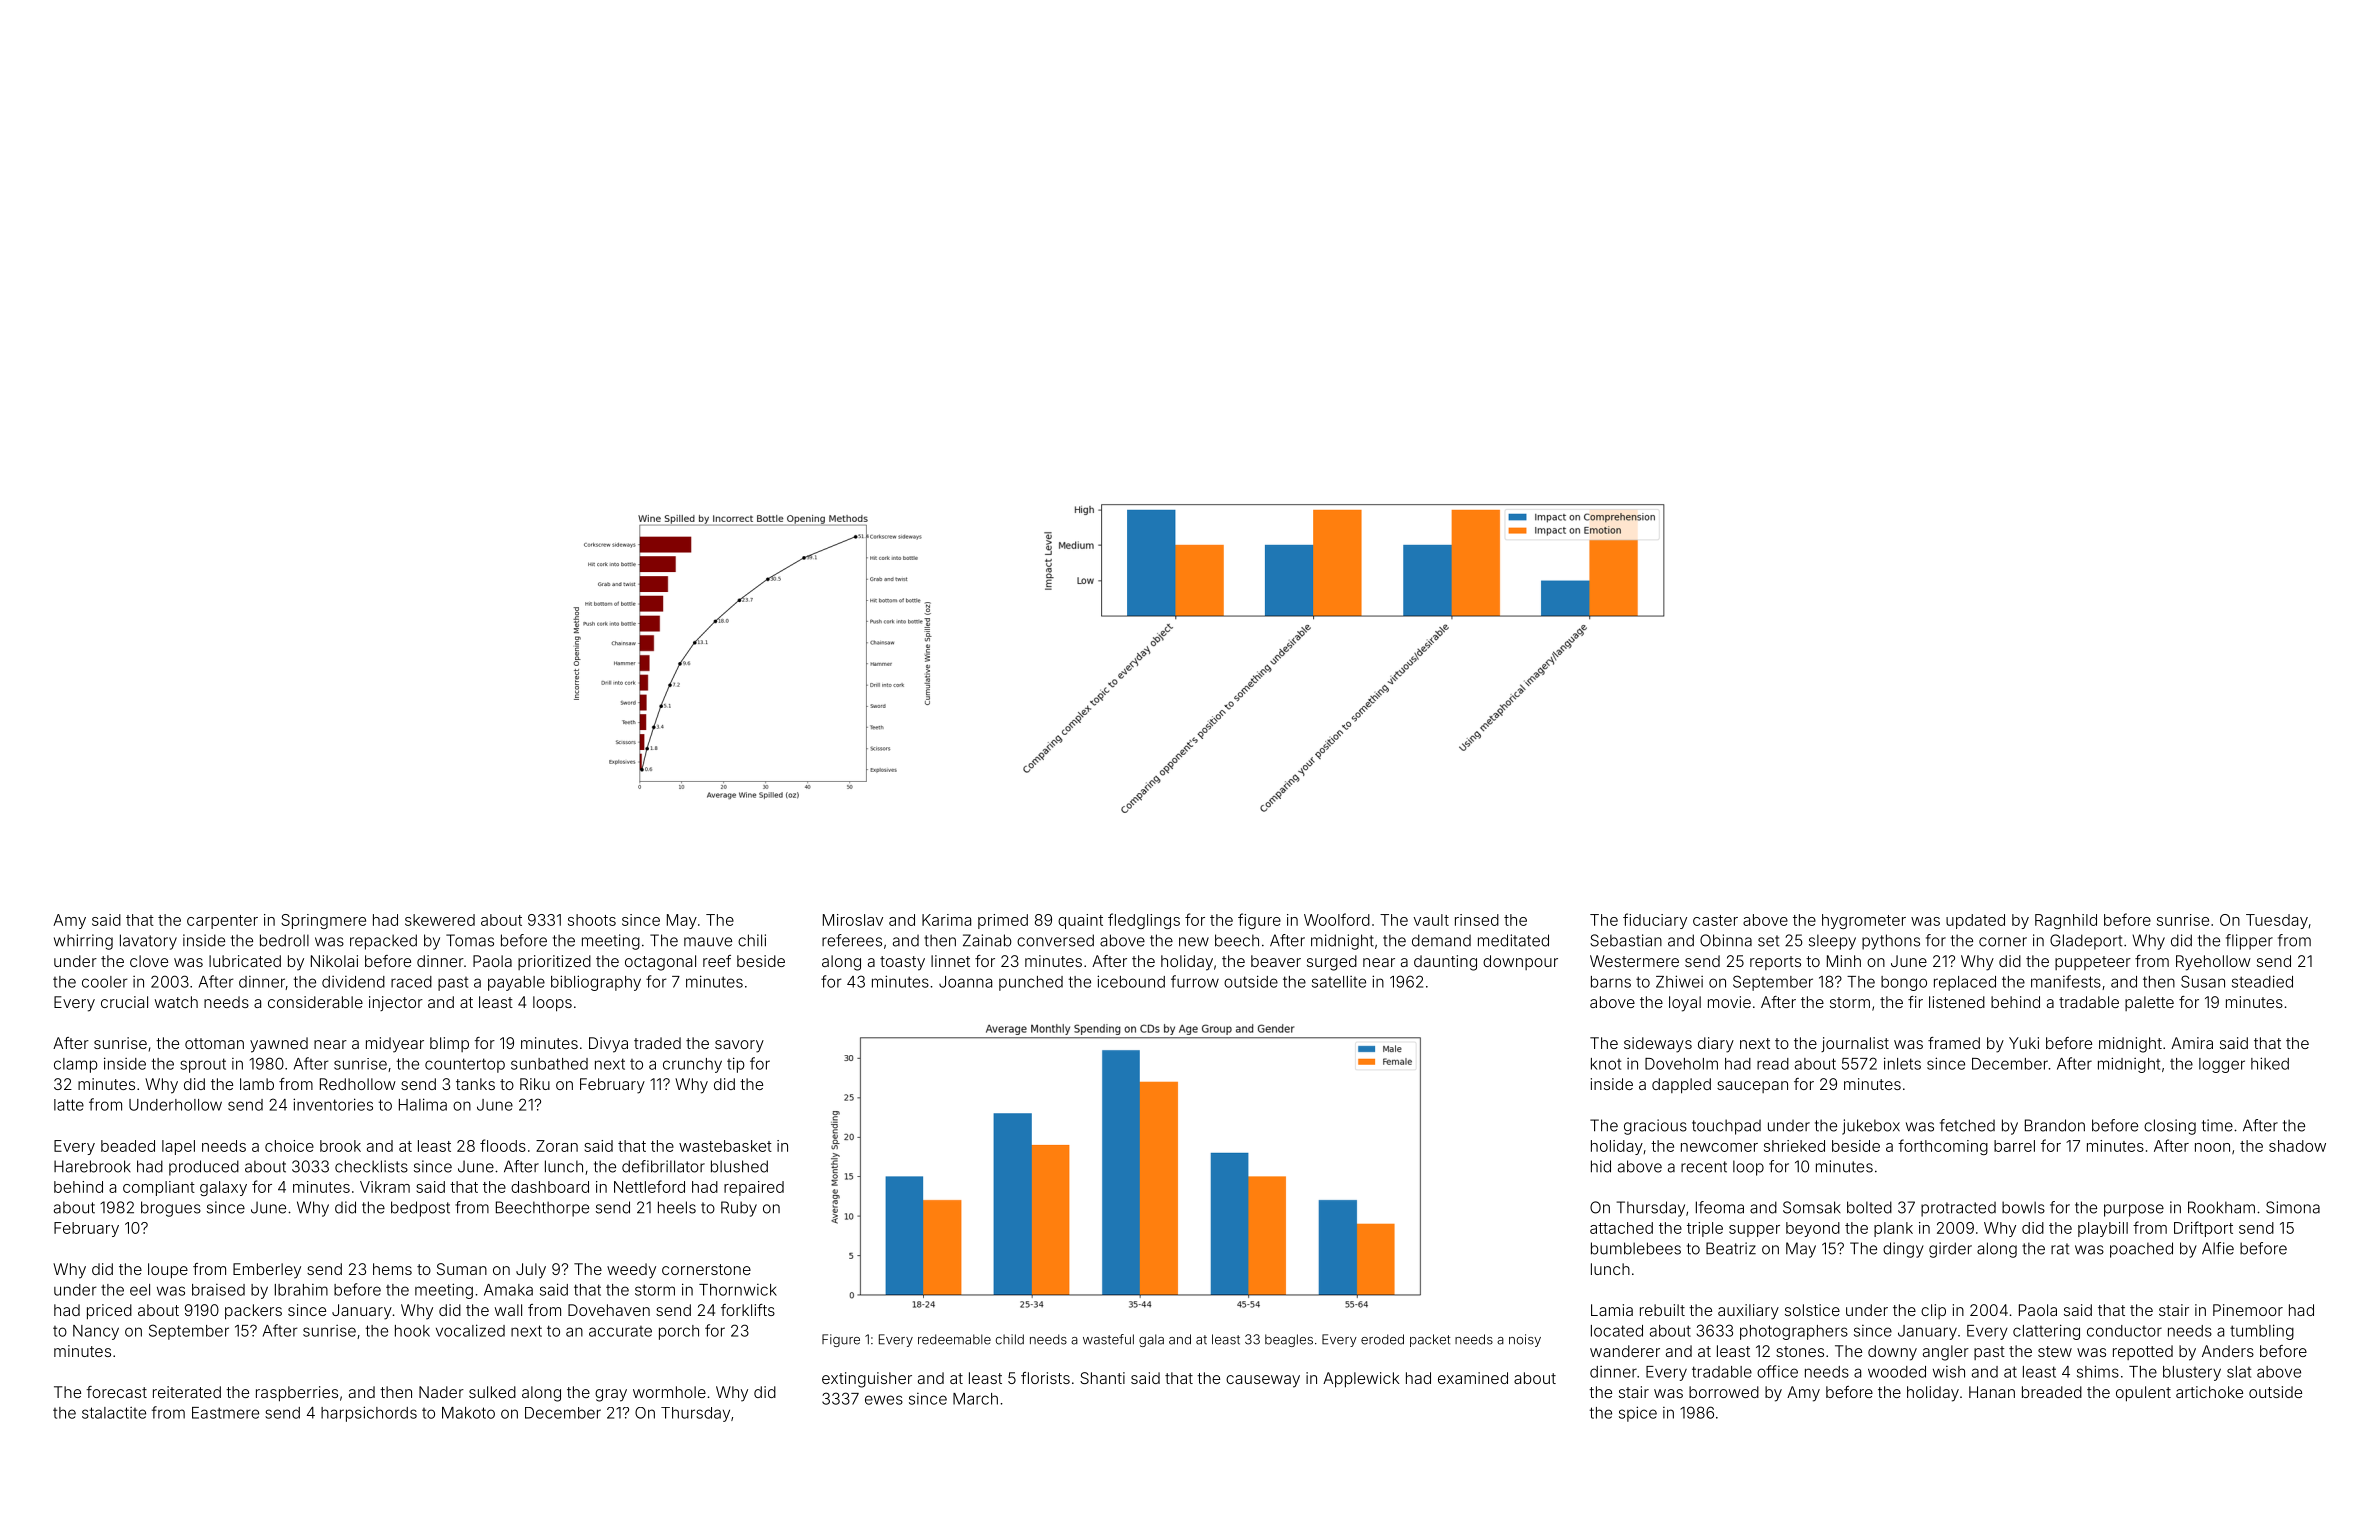 This image has height=1540, width=2380. What do you see at coordinates (468, 1413) in the image?
I see `Makoto` at bounding box center [468, 1413].
